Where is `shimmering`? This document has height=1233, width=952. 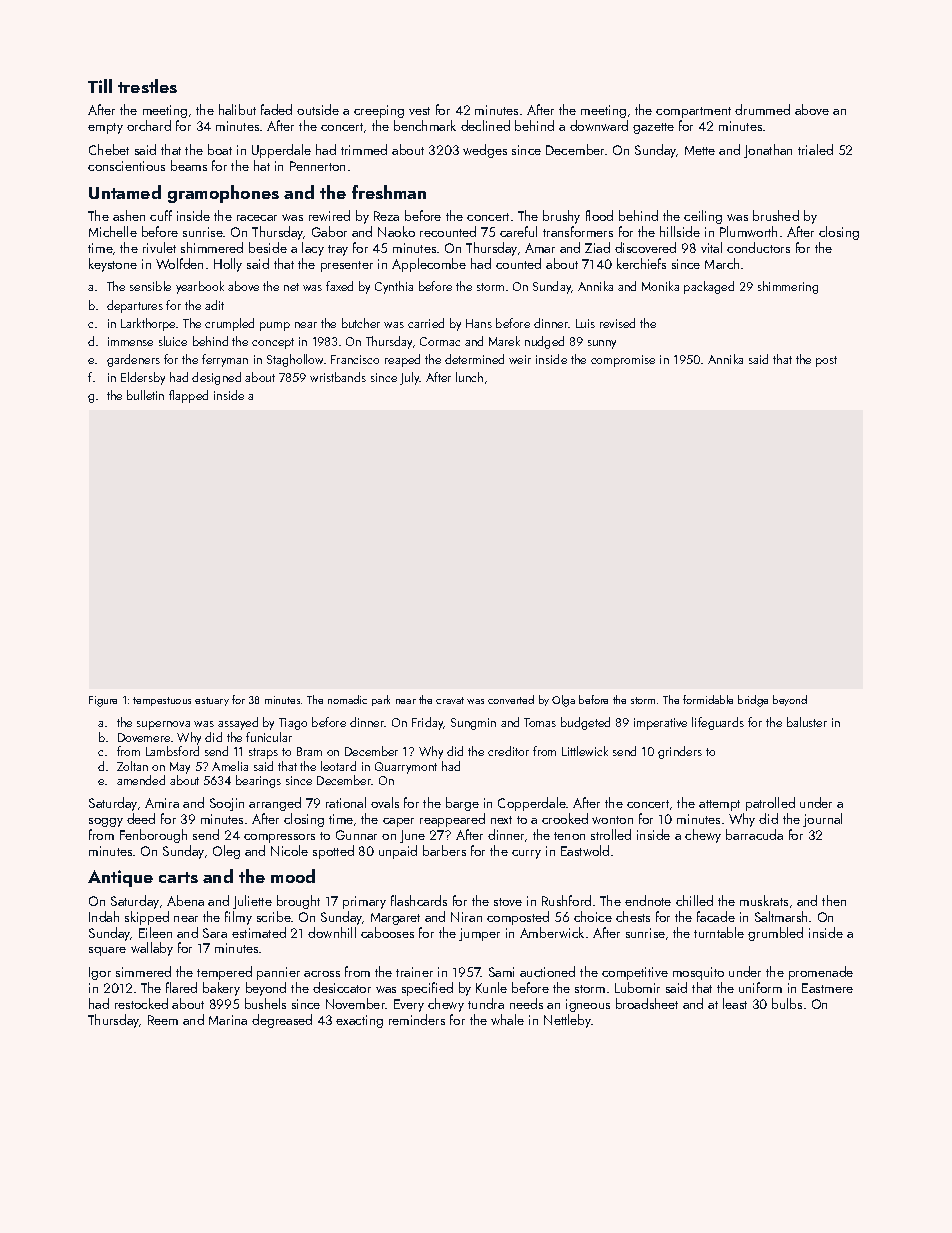
shimmering is located at coordinates (788, 287).
